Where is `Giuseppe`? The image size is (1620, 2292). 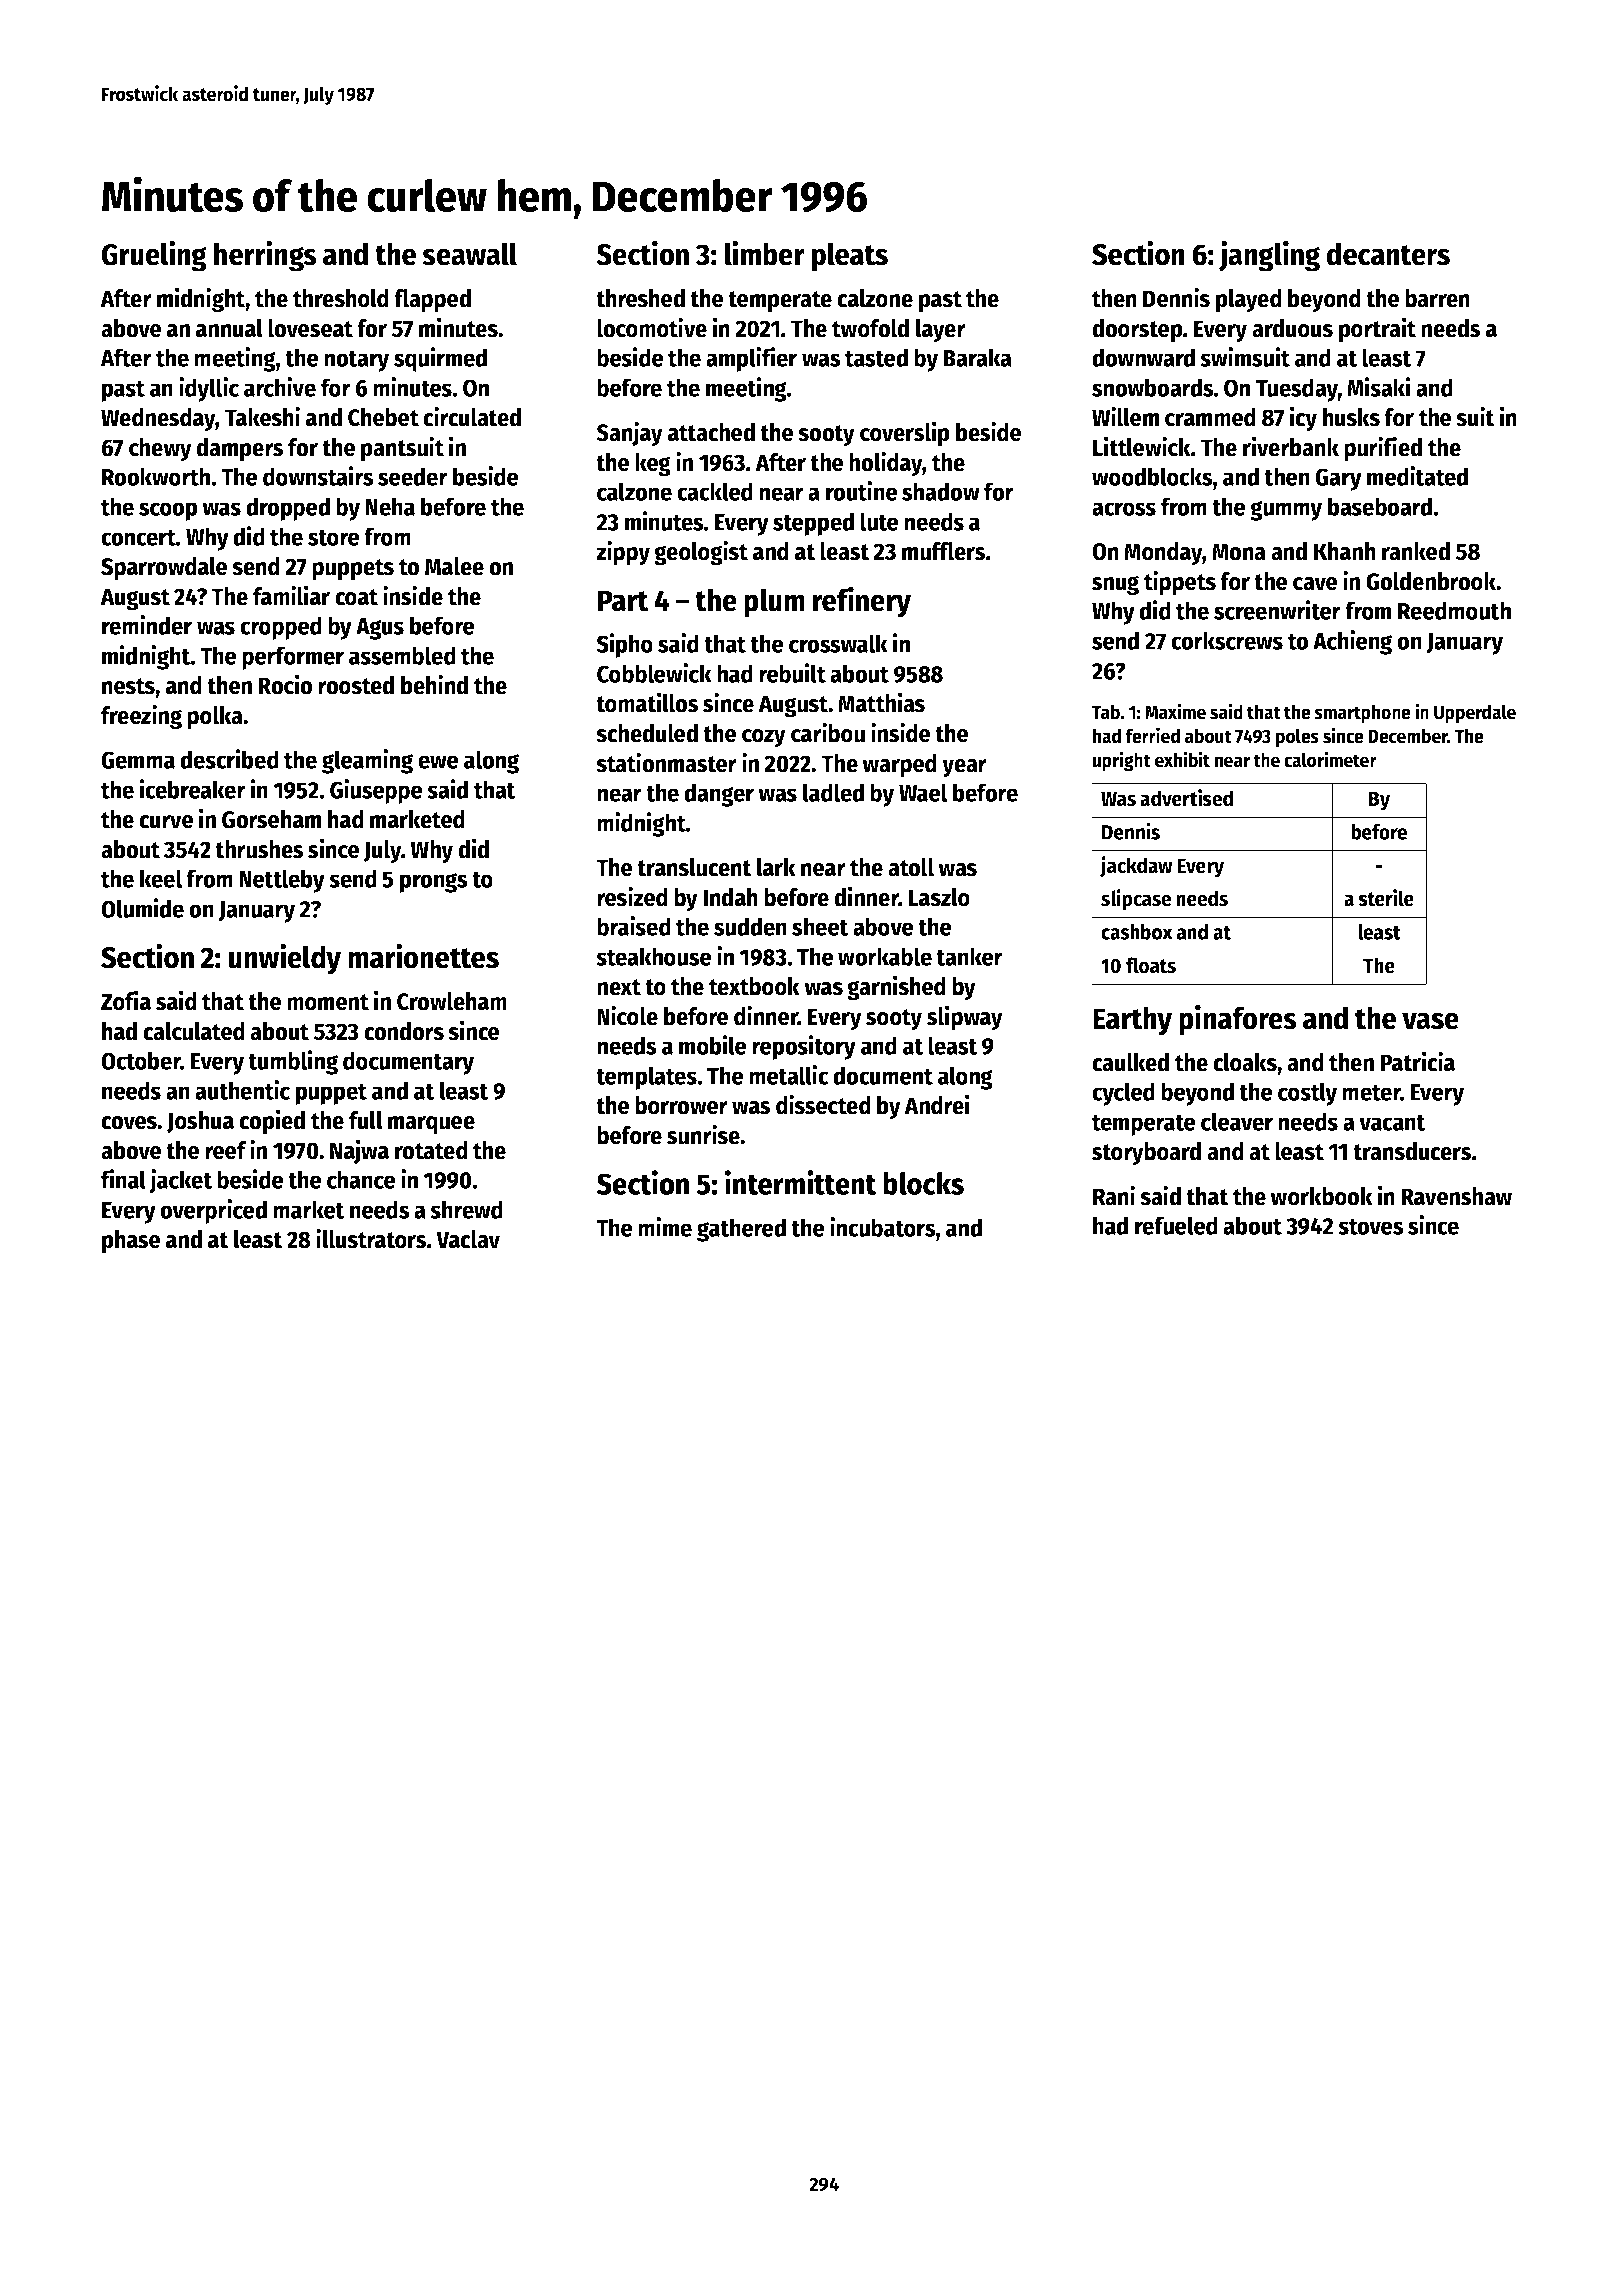 Giuseppe is located at coordinates (376, 791).
